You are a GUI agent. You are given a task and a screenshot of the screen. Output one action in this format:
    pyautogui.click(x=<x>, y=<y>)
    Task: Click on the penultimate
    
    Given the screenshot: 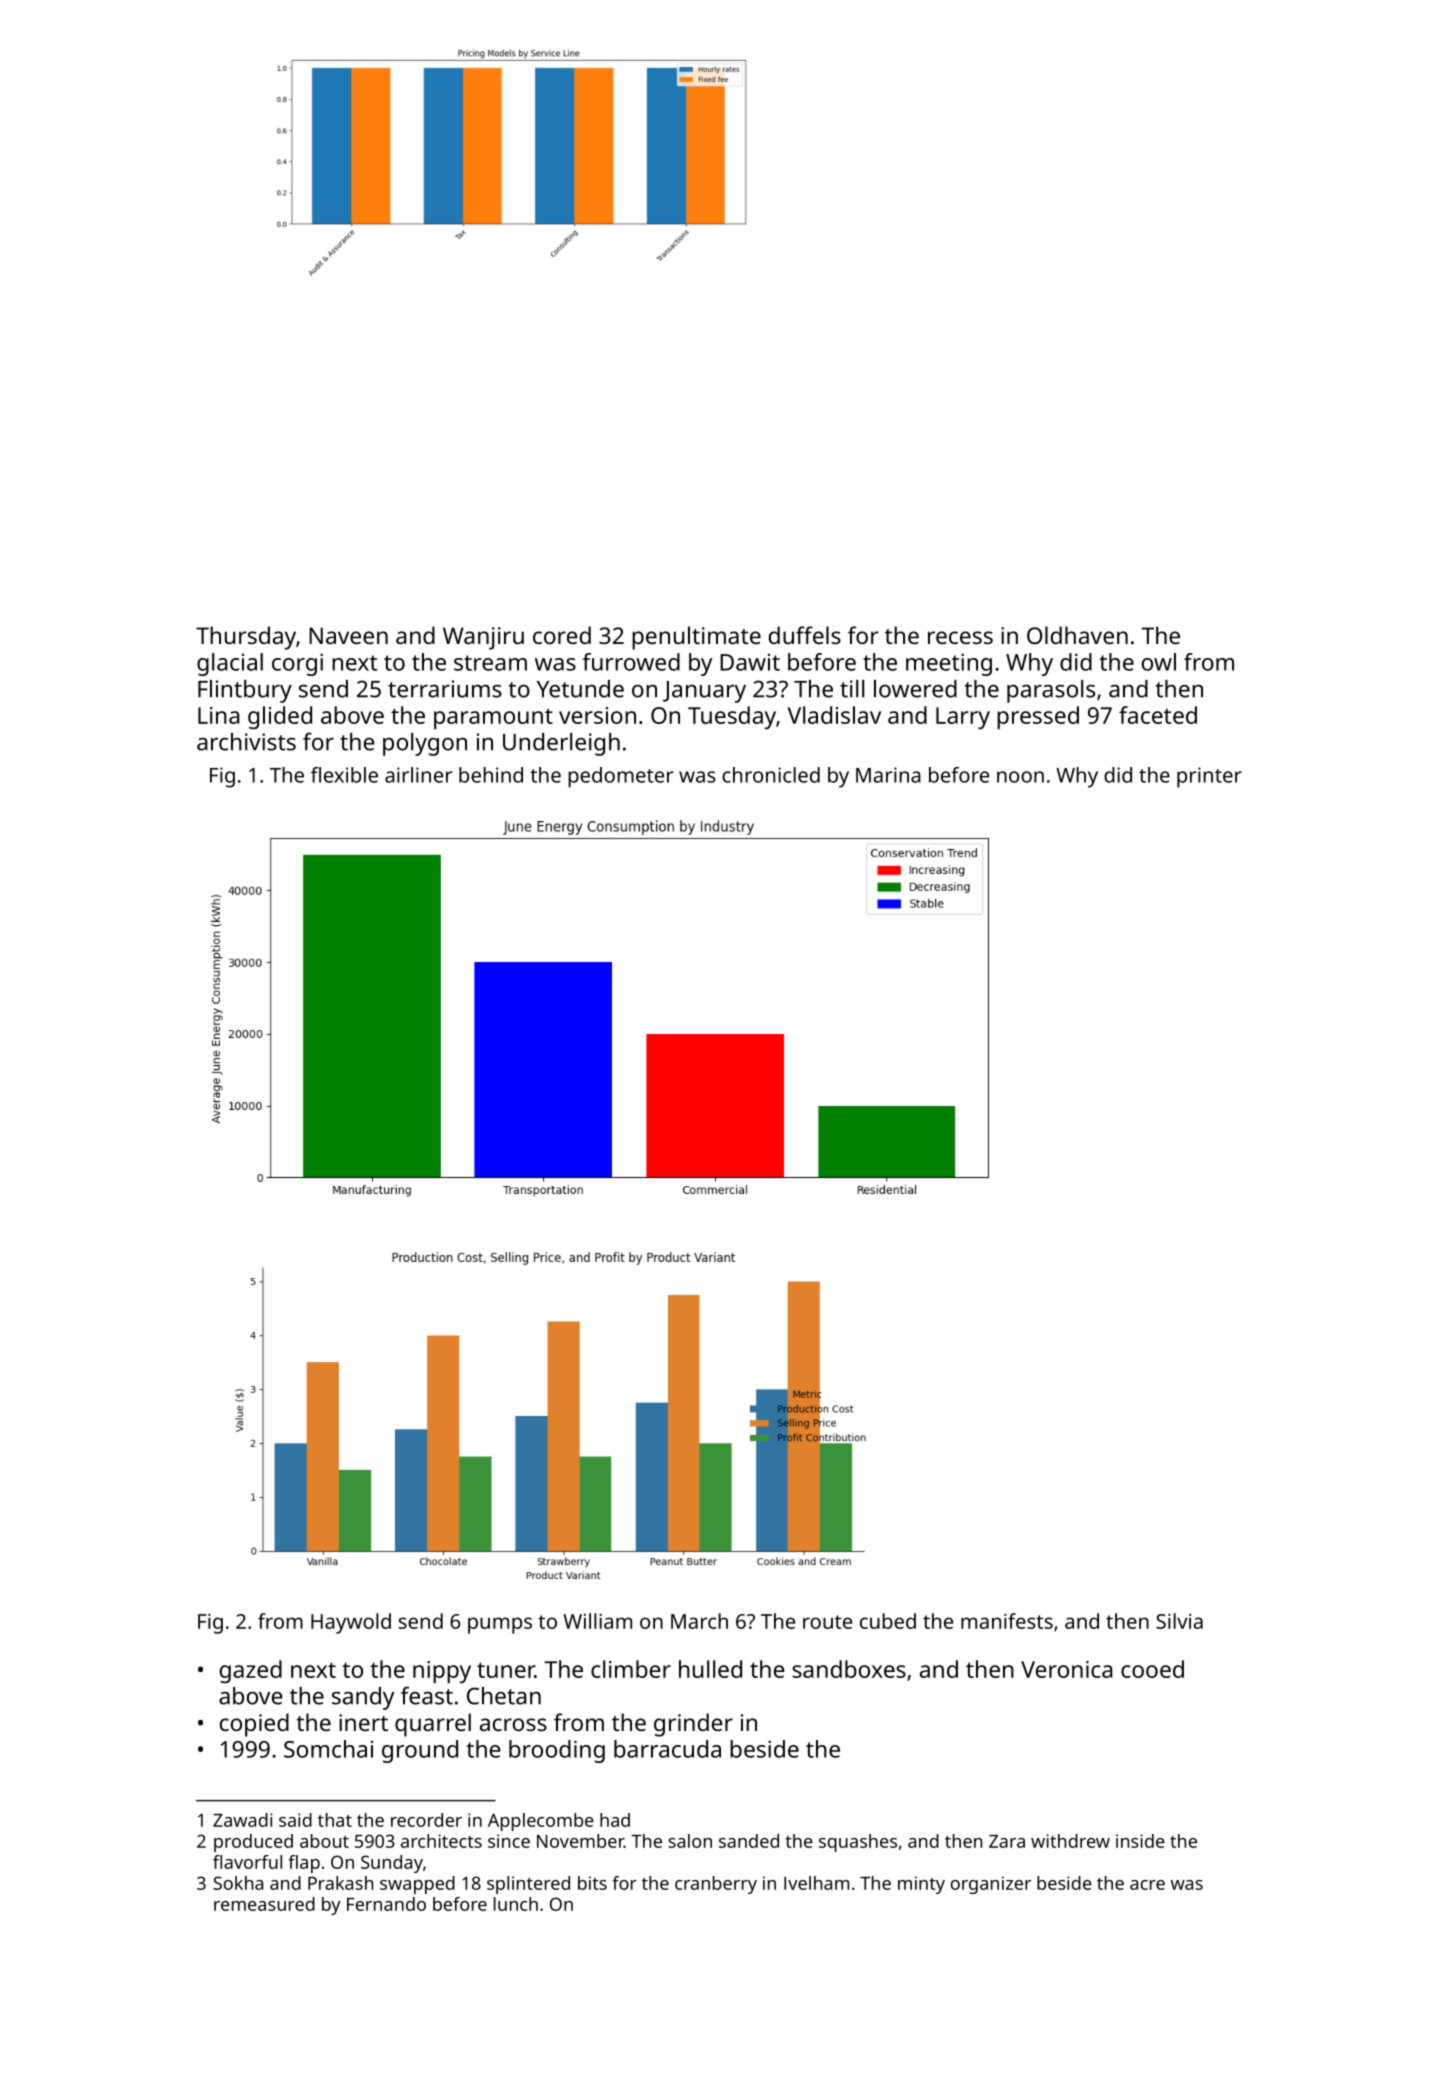 What is the action you would take?
    pyautogui.click(x=696, y=638)
